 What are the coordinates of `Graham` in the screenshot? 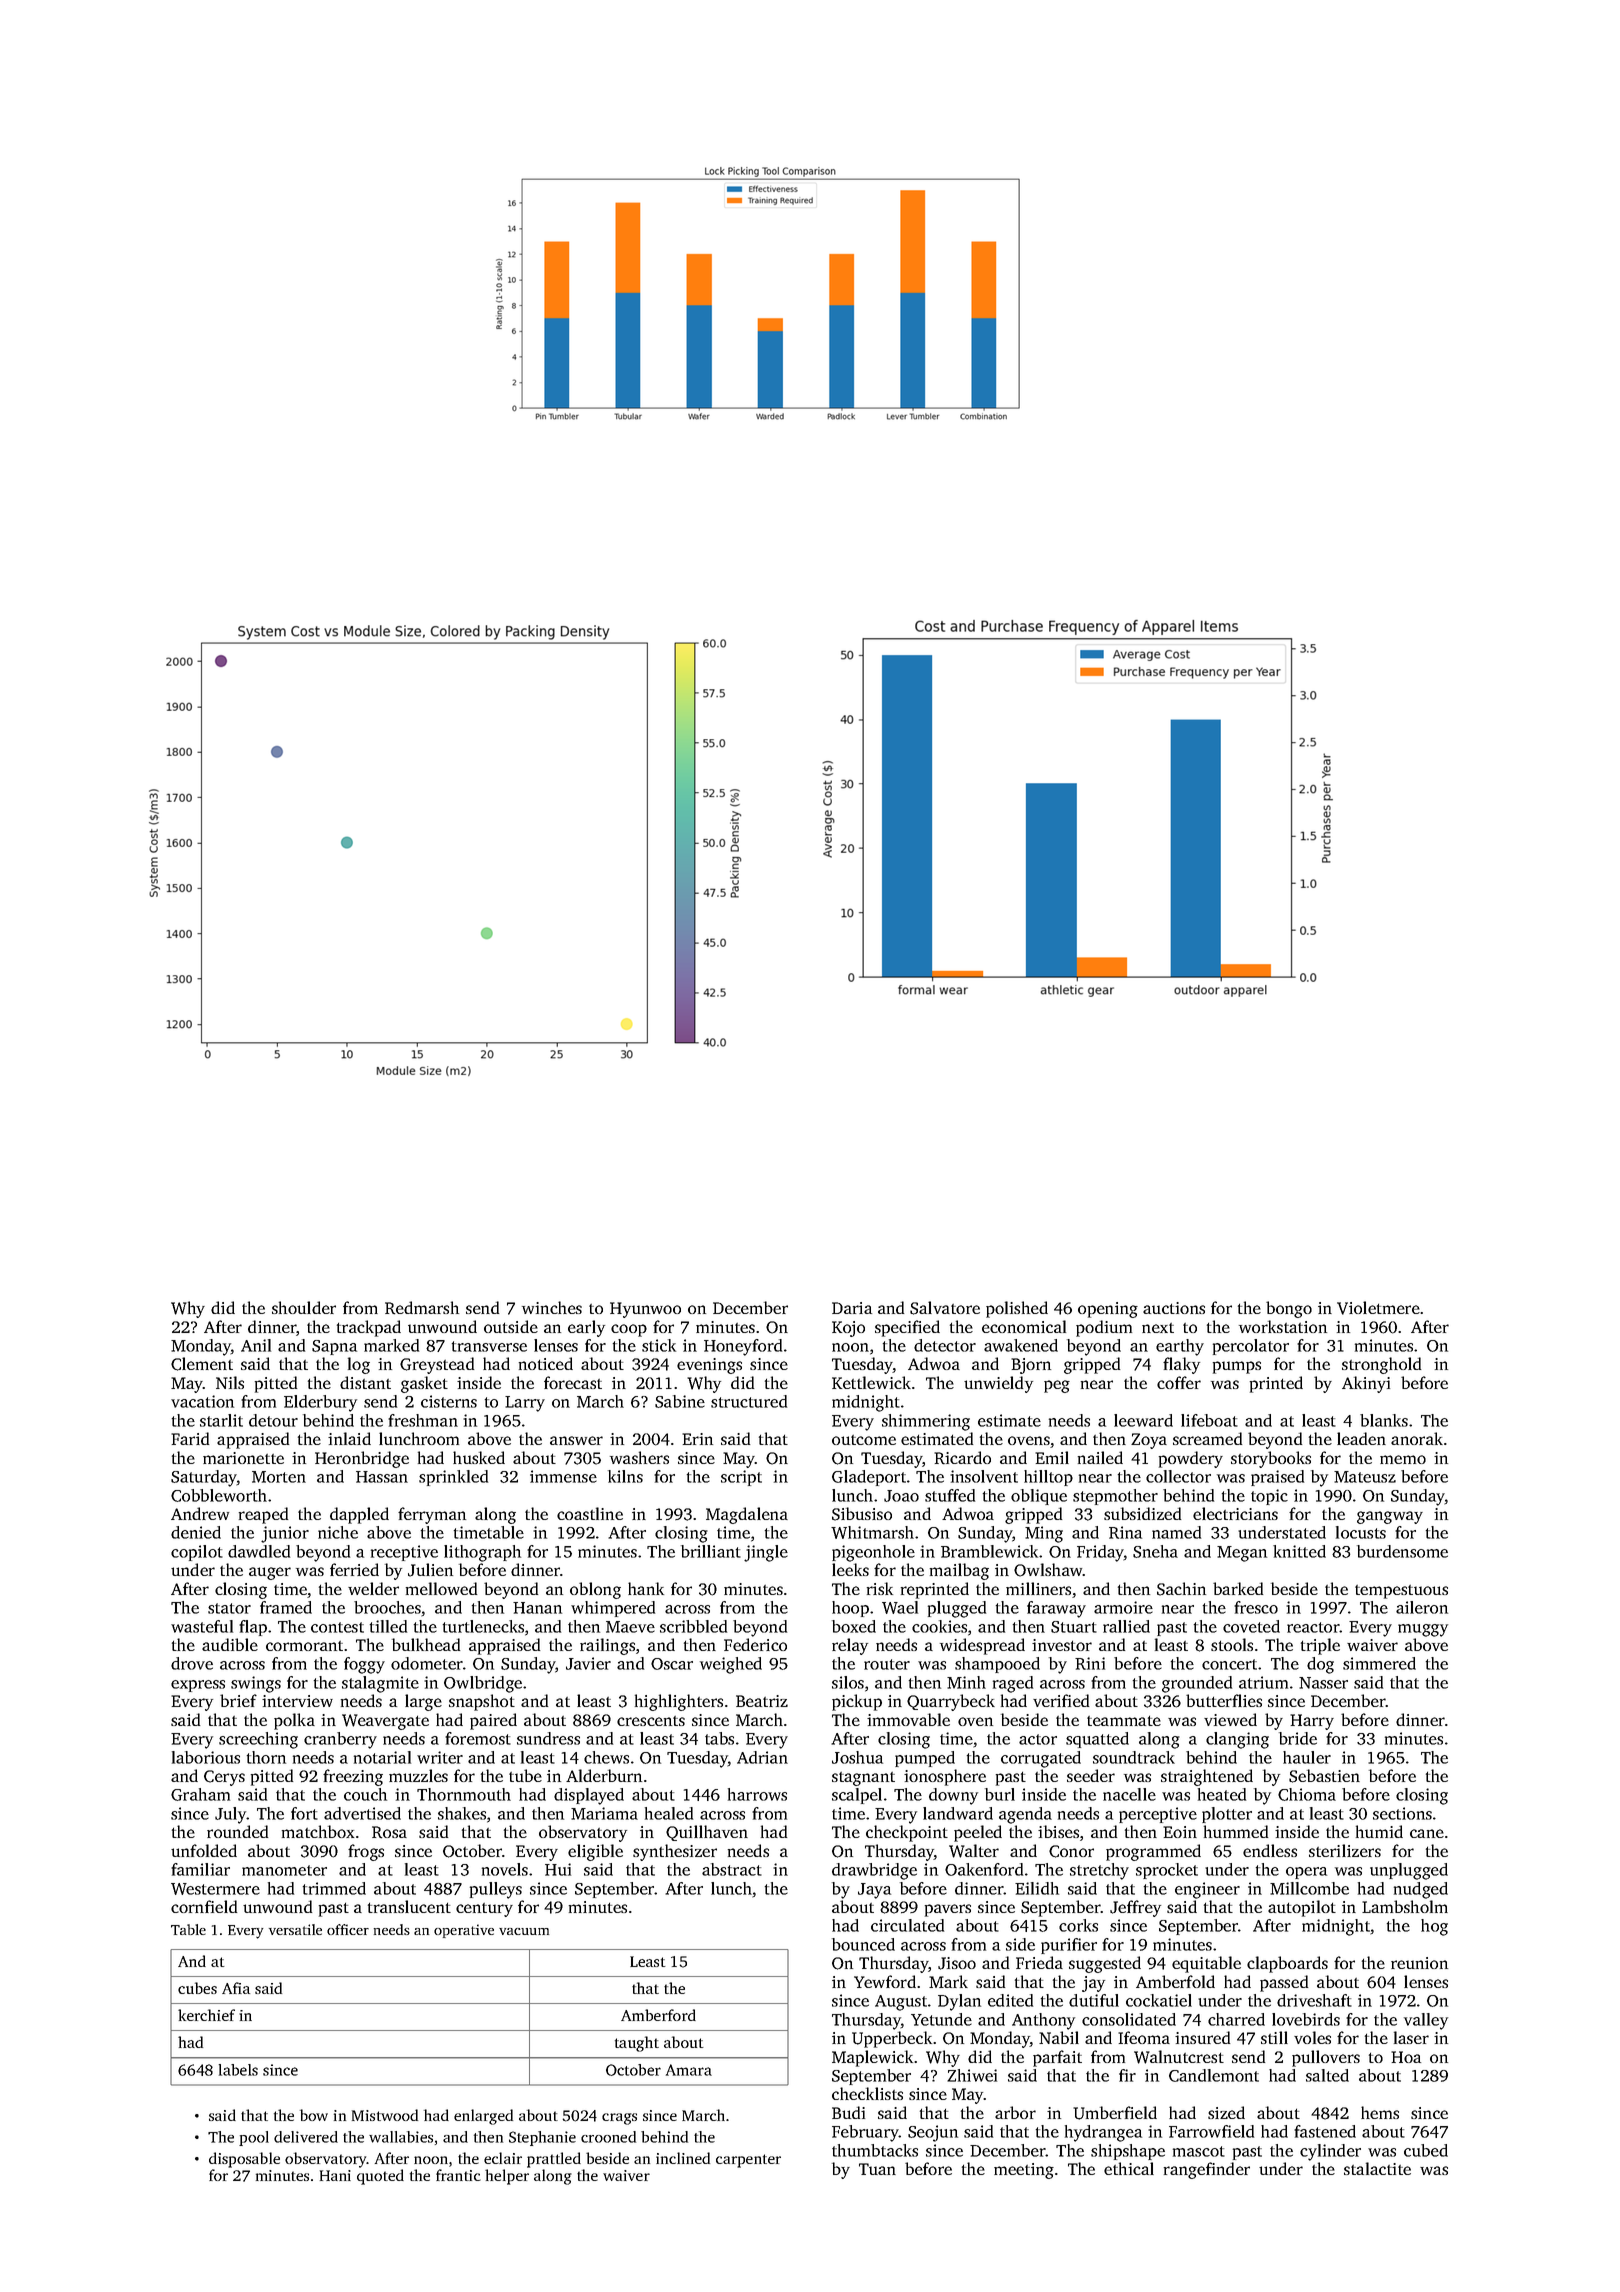 It's located at (200, 1794).
